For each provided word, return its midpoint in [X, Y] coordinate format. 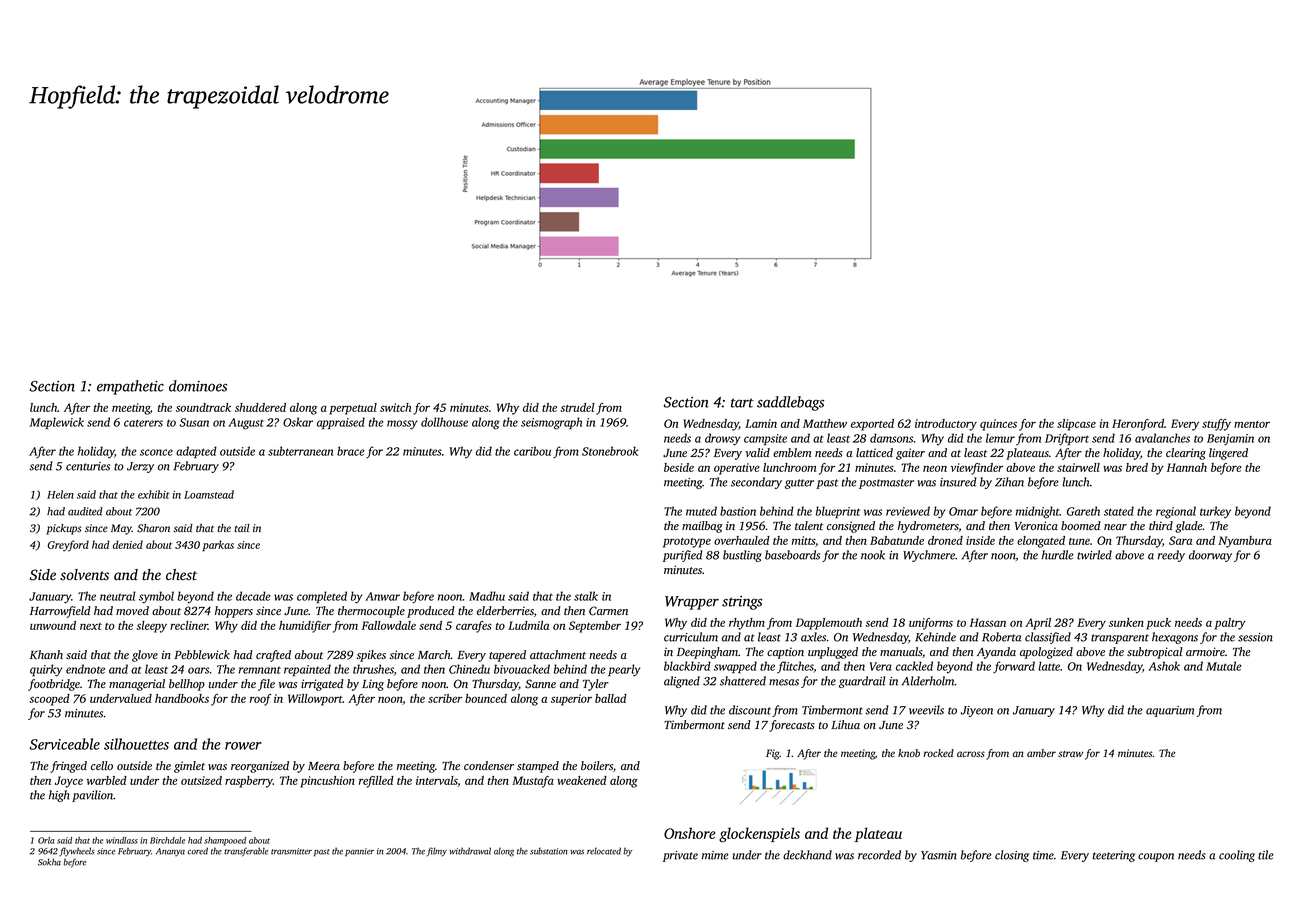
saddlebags [790, 403]
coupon [1156, 857]
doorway [1210, 556]
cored [197, 851]
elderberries [505, 610]
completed [322, 597]
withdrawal [470, 851]
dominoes [198, 386]
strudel [577, 407]
